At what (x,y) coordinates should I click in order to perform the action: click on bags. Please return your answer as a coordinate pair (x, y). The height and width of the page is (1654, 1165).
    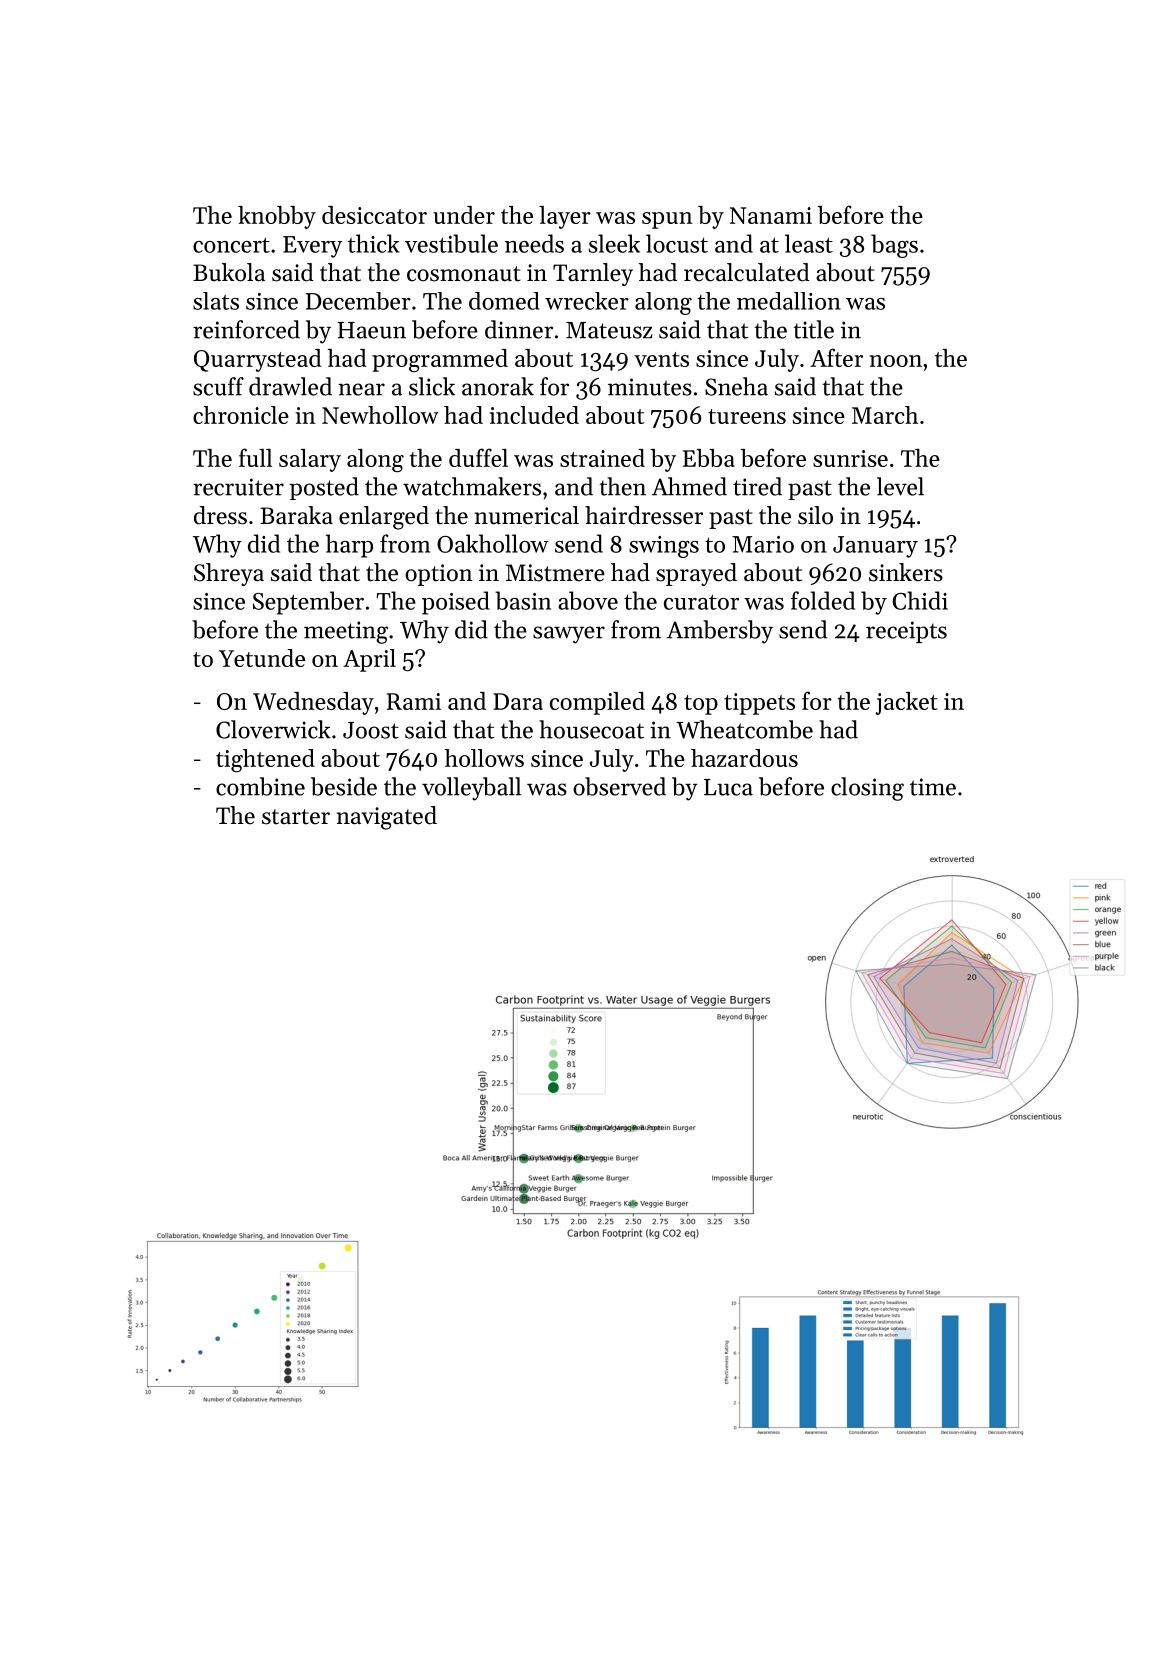
    Looking at the image, I should click on (894, 246).
